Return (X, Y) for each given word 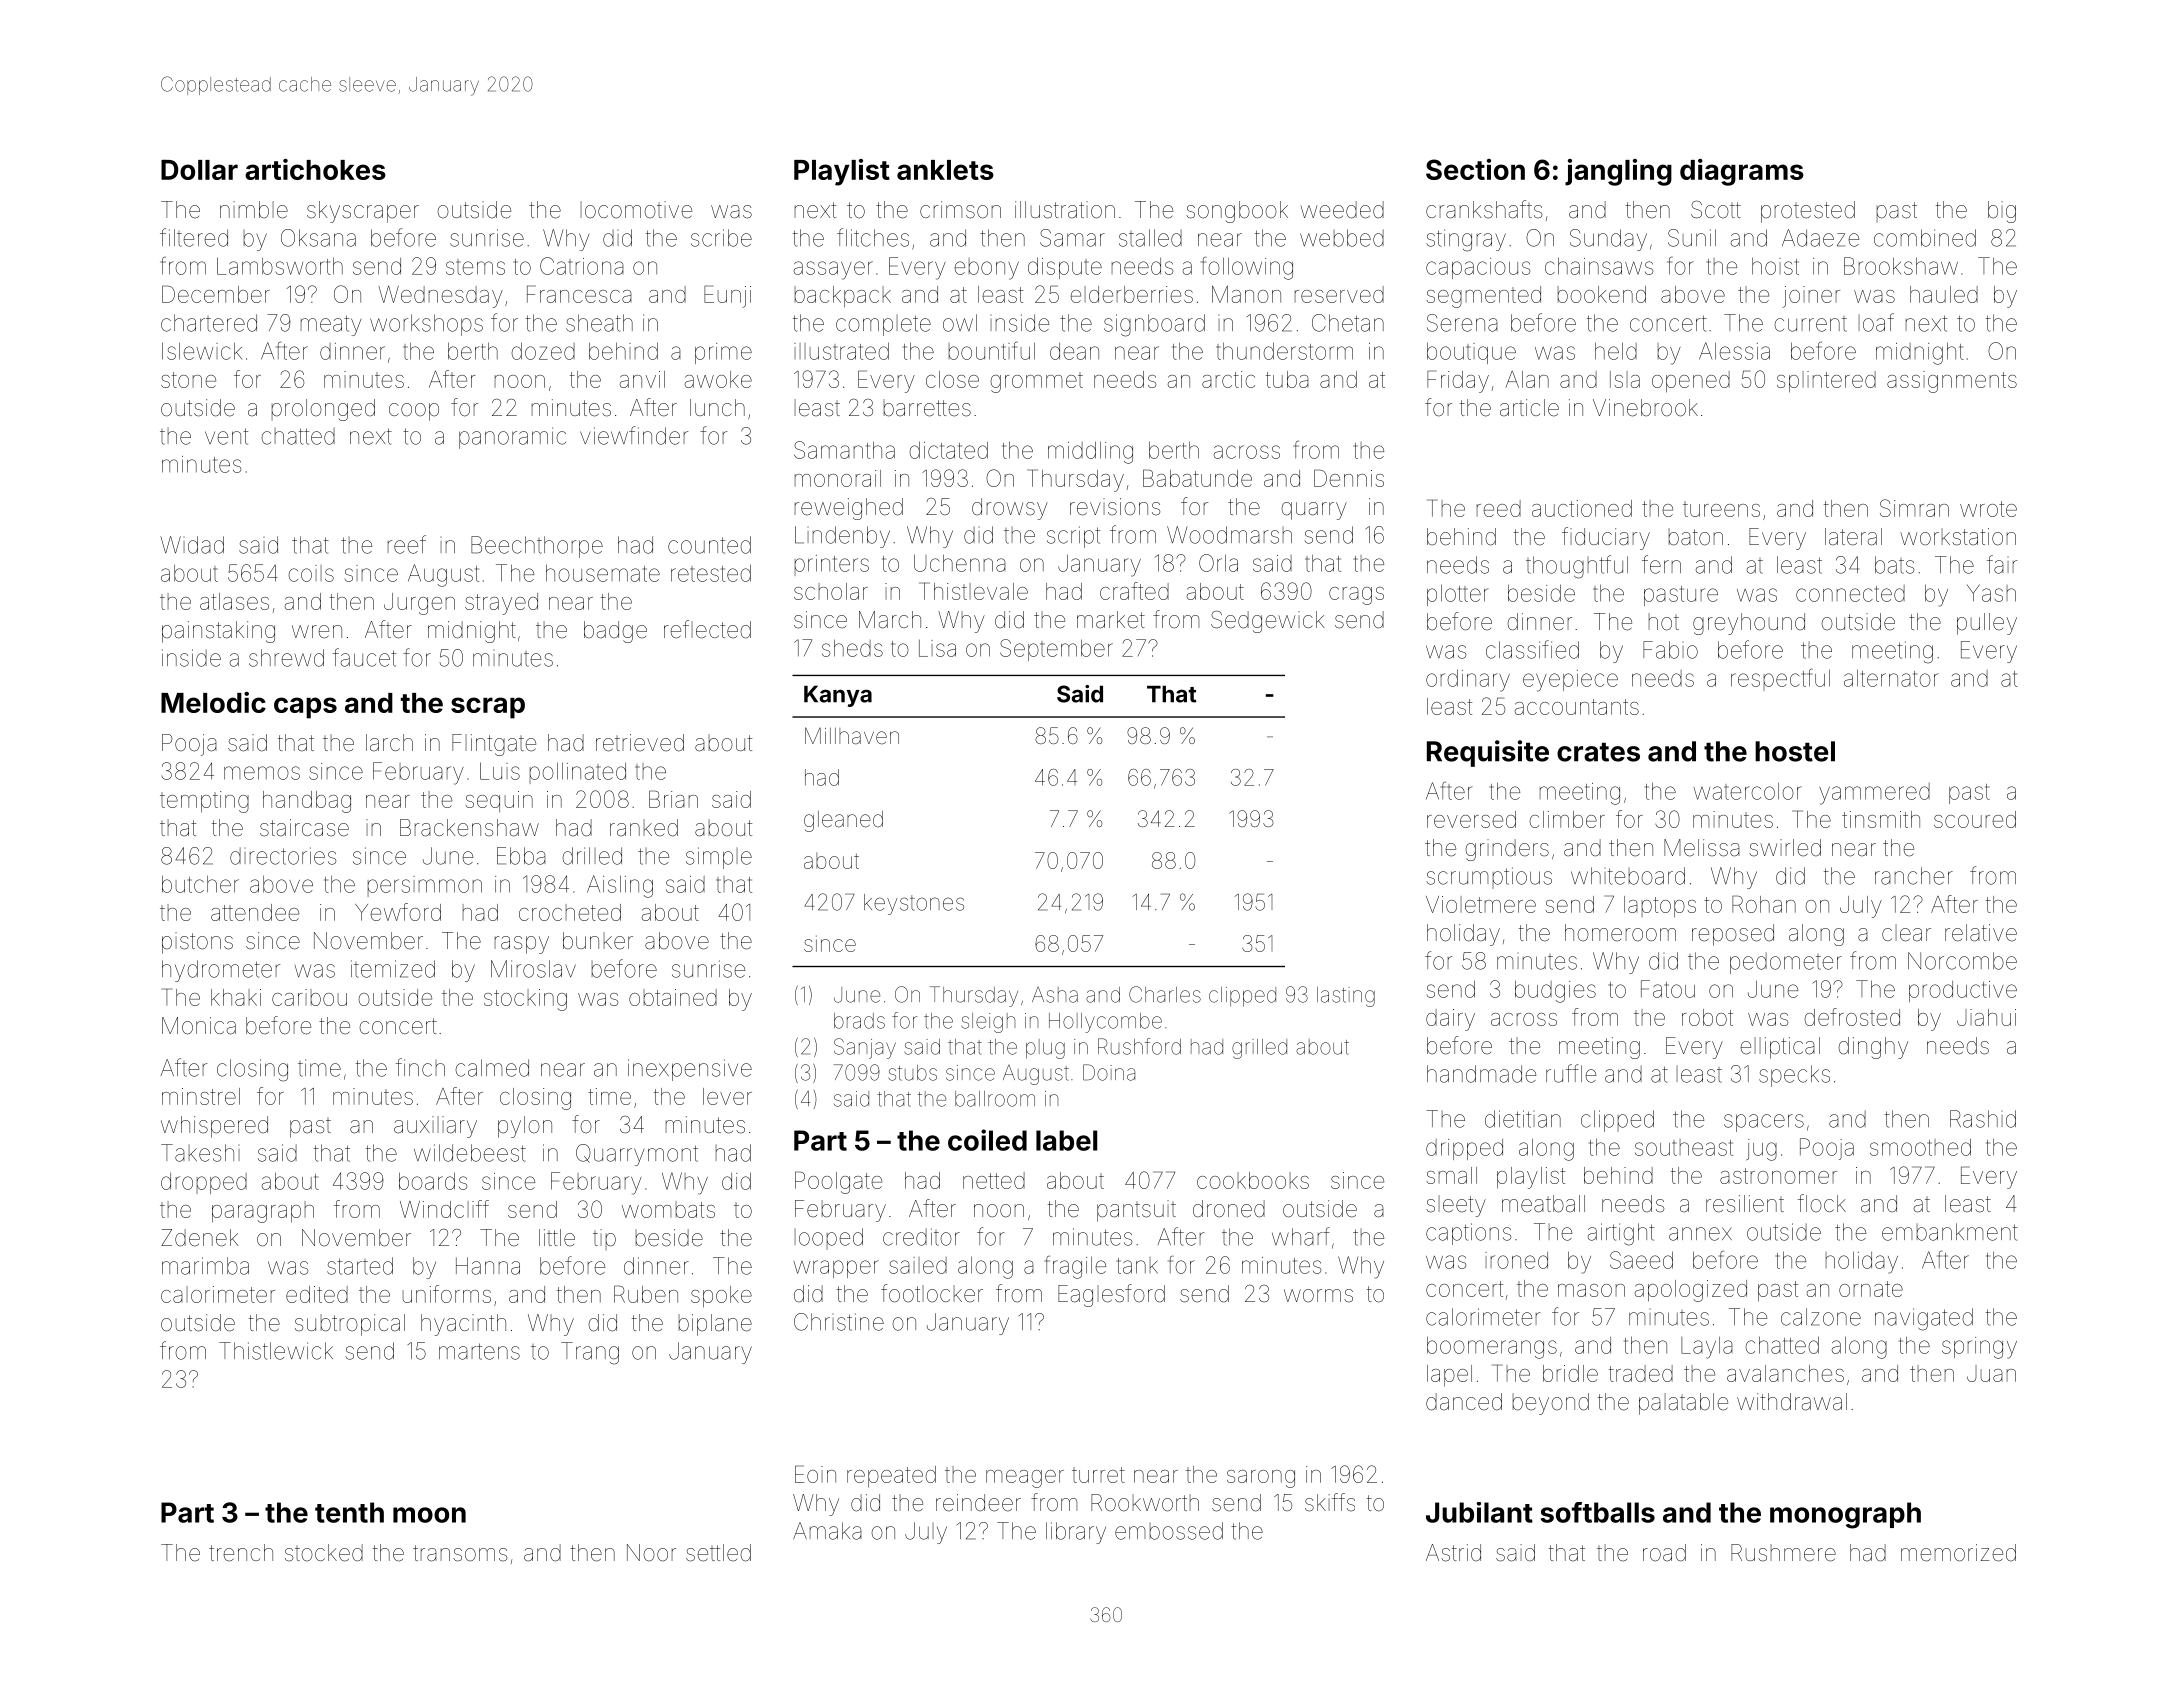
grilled (1259, 1049)
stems (475, 267)
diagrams (1742, 172)
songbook (1237, 212)
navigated (1924, 1319)
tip (604, 1239)
